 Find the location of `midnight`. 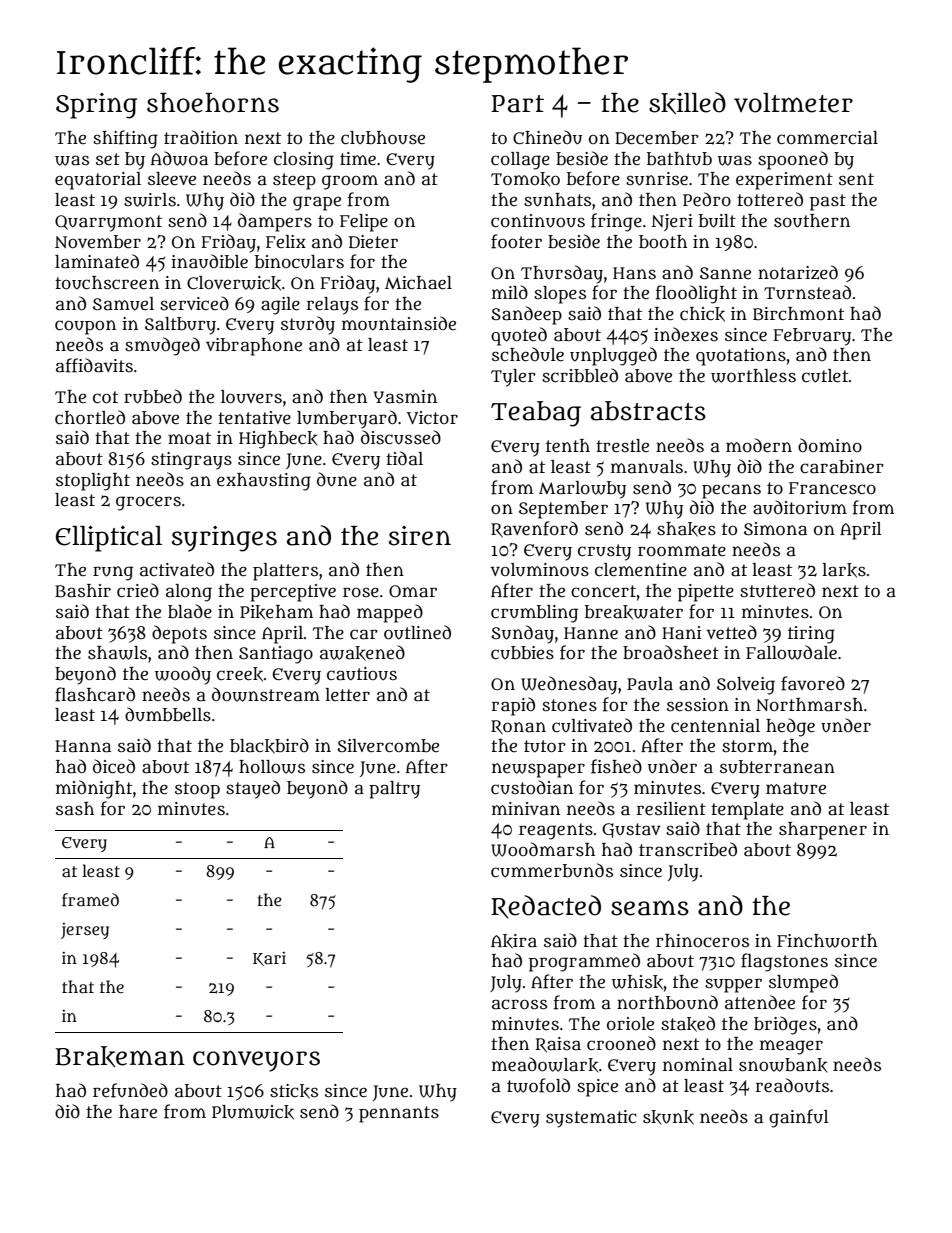

midnight is located at coordinates (94, 789).
